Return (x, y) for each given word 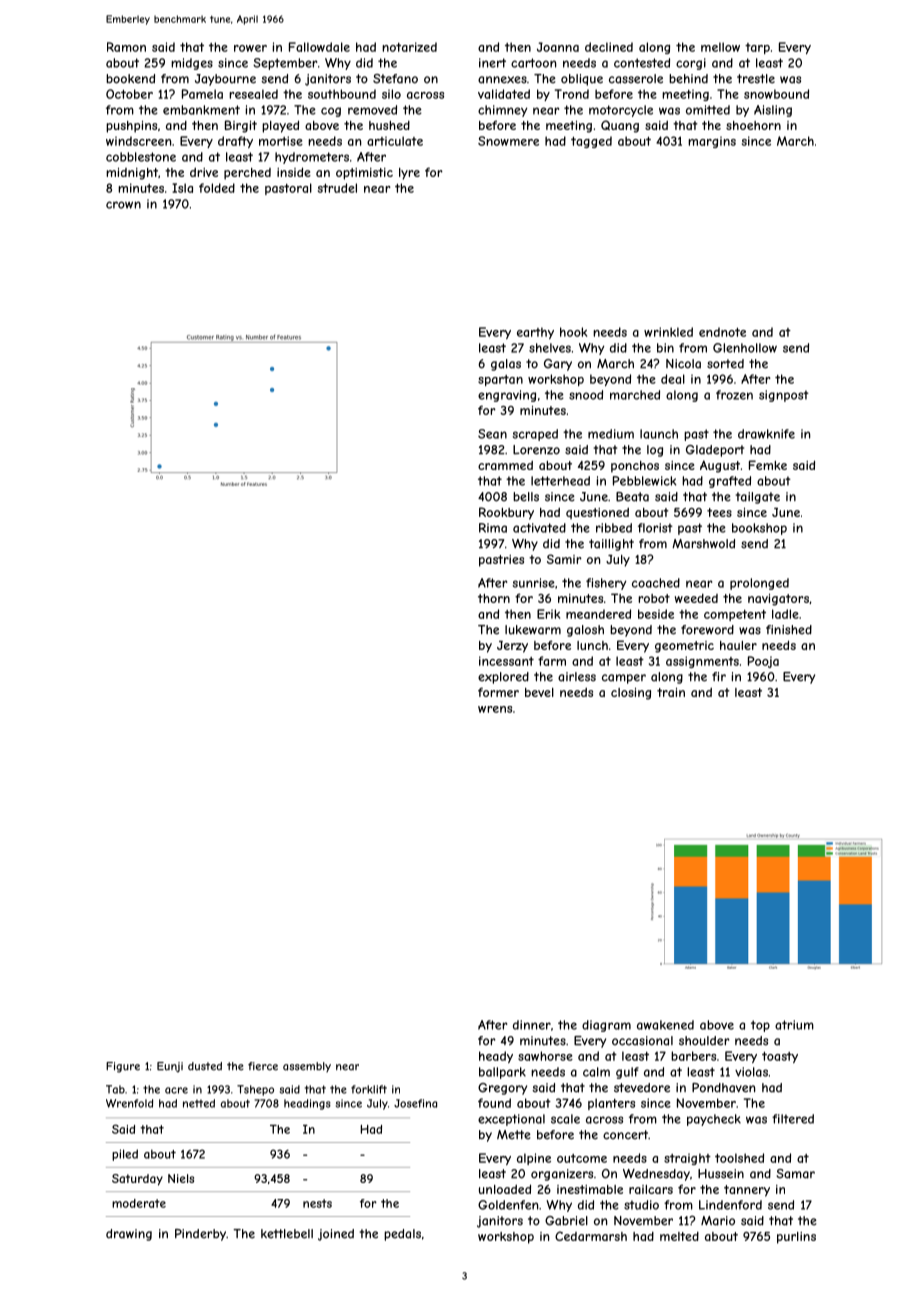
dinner (532, 1025)
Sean (492, 434)
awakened (665, 1025)
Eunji (170, 1067)
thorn (494, 598)
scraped (535, 435)
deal (673, 379)
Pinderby (200, 1235)
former (498, 692)
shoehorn (753, 125)
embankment (201, 110)
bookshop (759, 529)
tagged (591, 142)
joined (336, 1235)
